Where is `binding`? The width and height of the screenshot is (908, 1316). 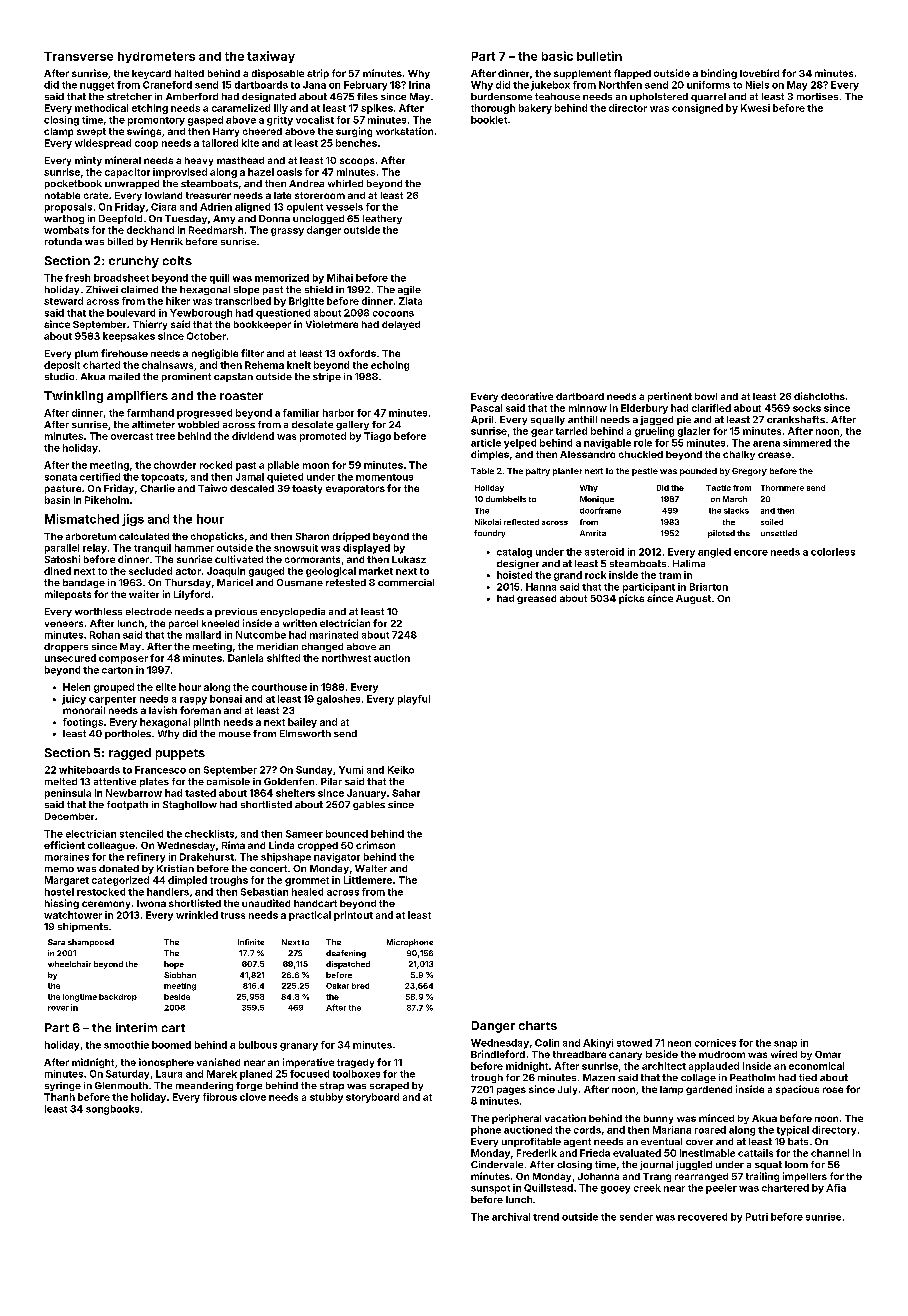 binding is located at coordinates (719, 74).
